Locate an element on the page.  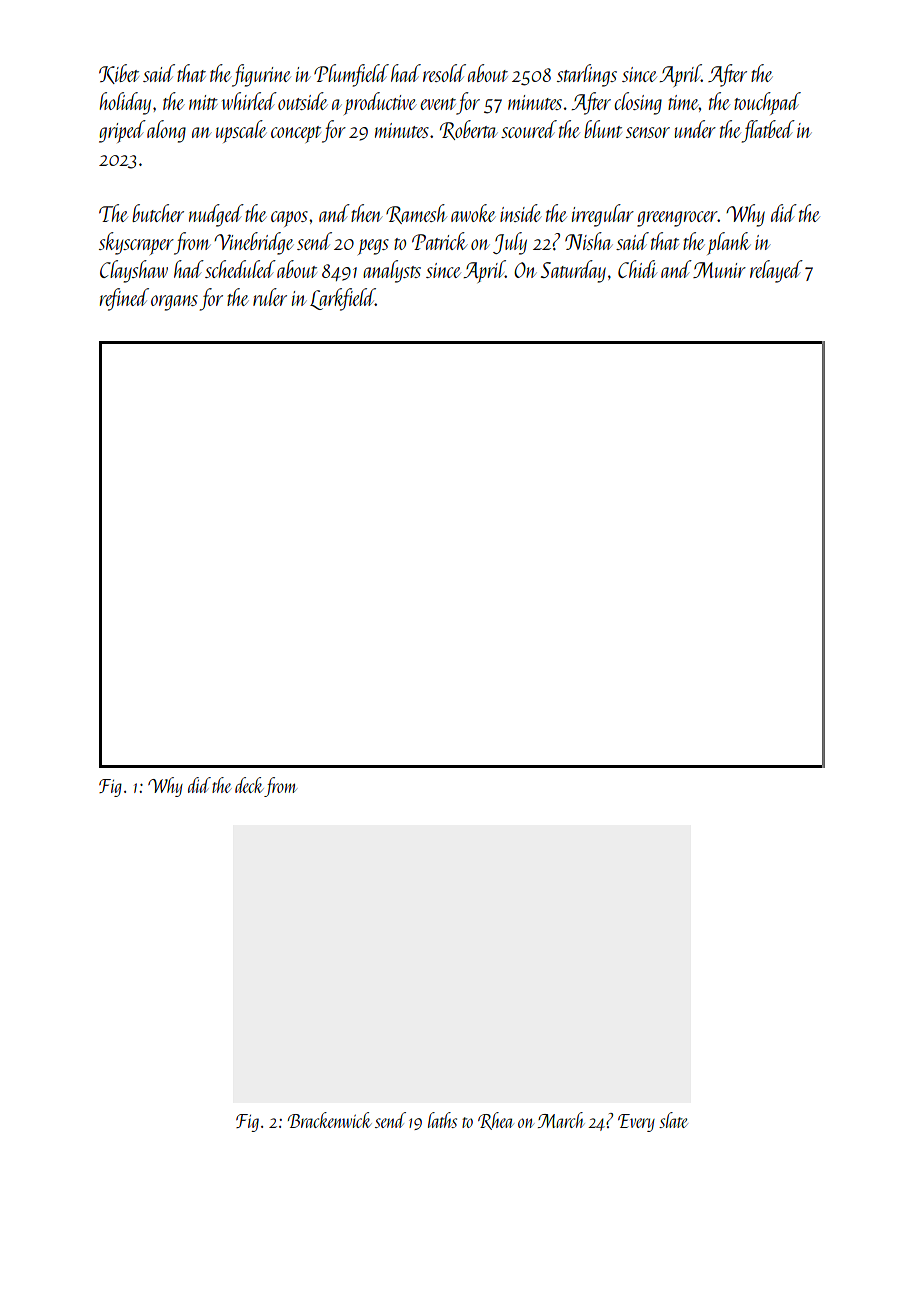
slate is located at coordinates (673, 1120).
